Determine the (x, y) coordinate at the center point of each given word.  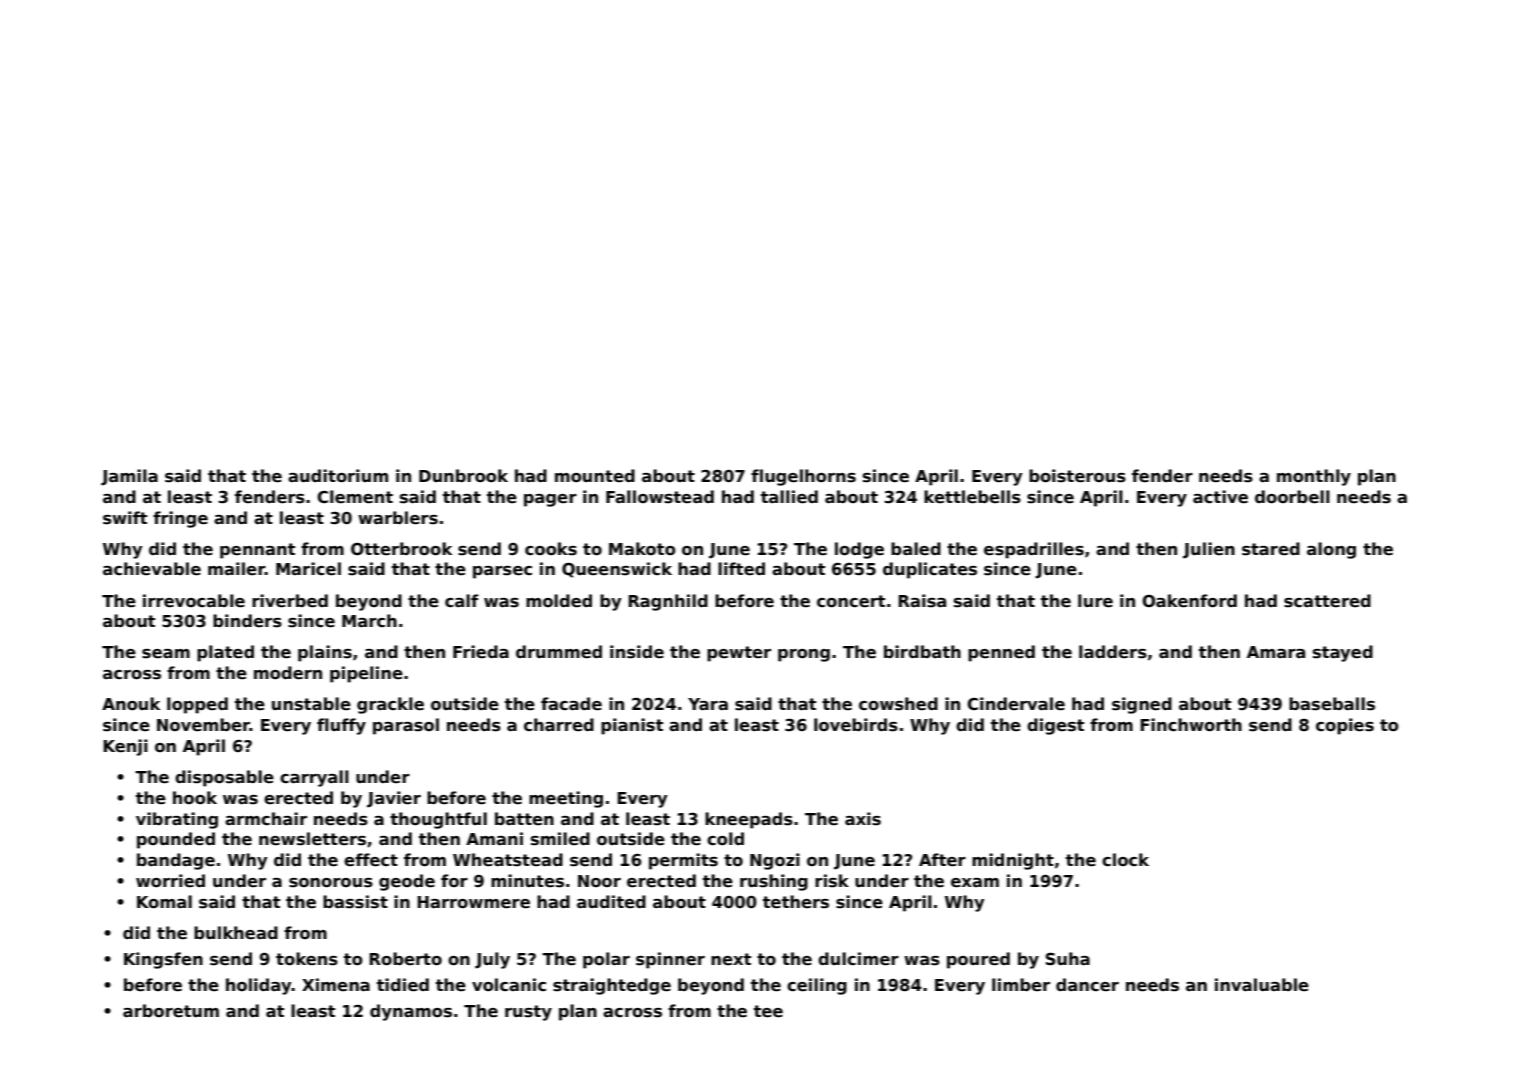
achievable (152, 569)
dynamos (411, 1012)
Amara (1276, 652)
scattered (1327, 601)
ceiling (817, 986)
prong (804, 655)
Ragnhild (668, 602)
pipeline (366, 674)
